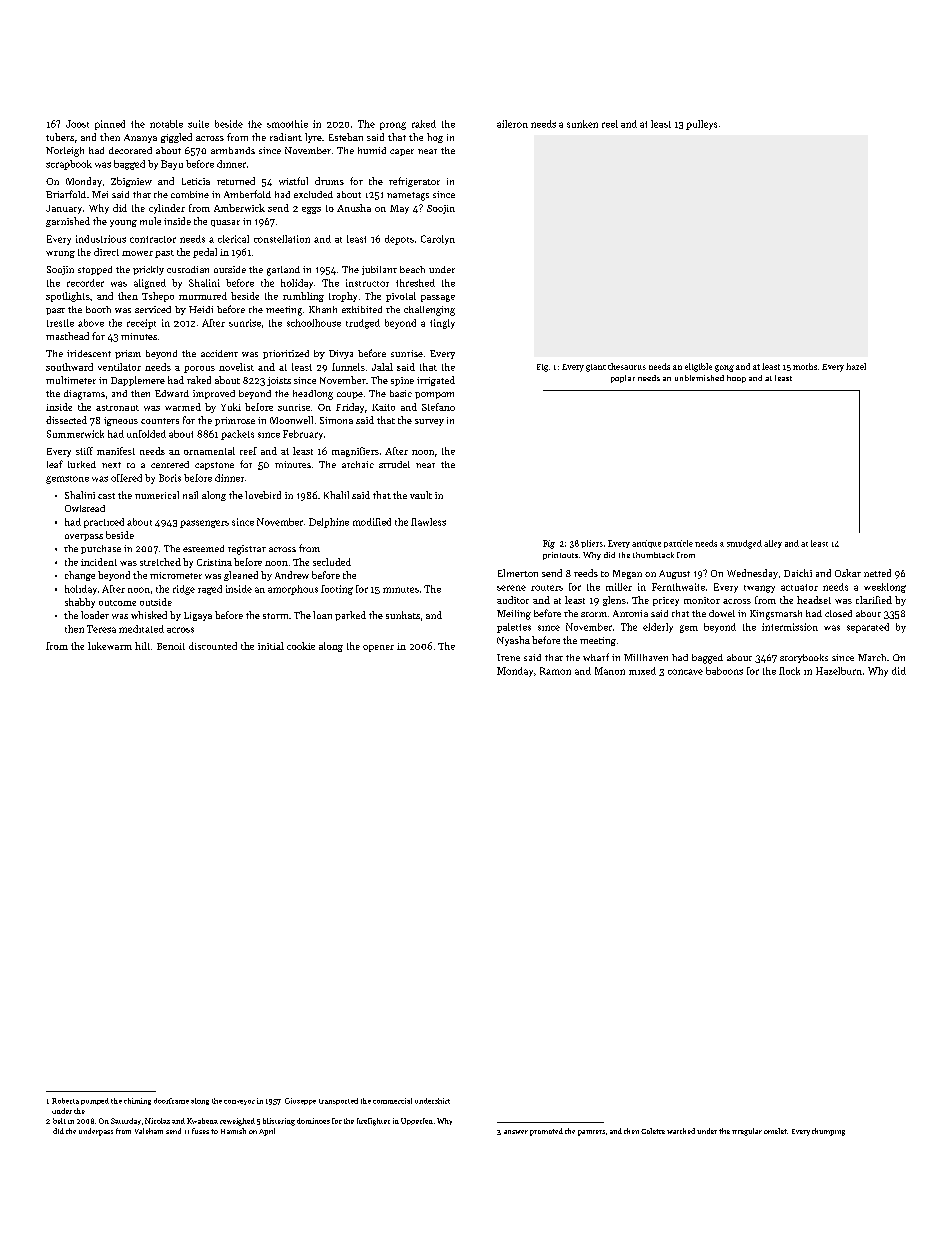 The width and height of the page is (952, 1233). What do you see at coordinates (271, 646) in the page?
I see `initial` at bounding box center [271, 646].
